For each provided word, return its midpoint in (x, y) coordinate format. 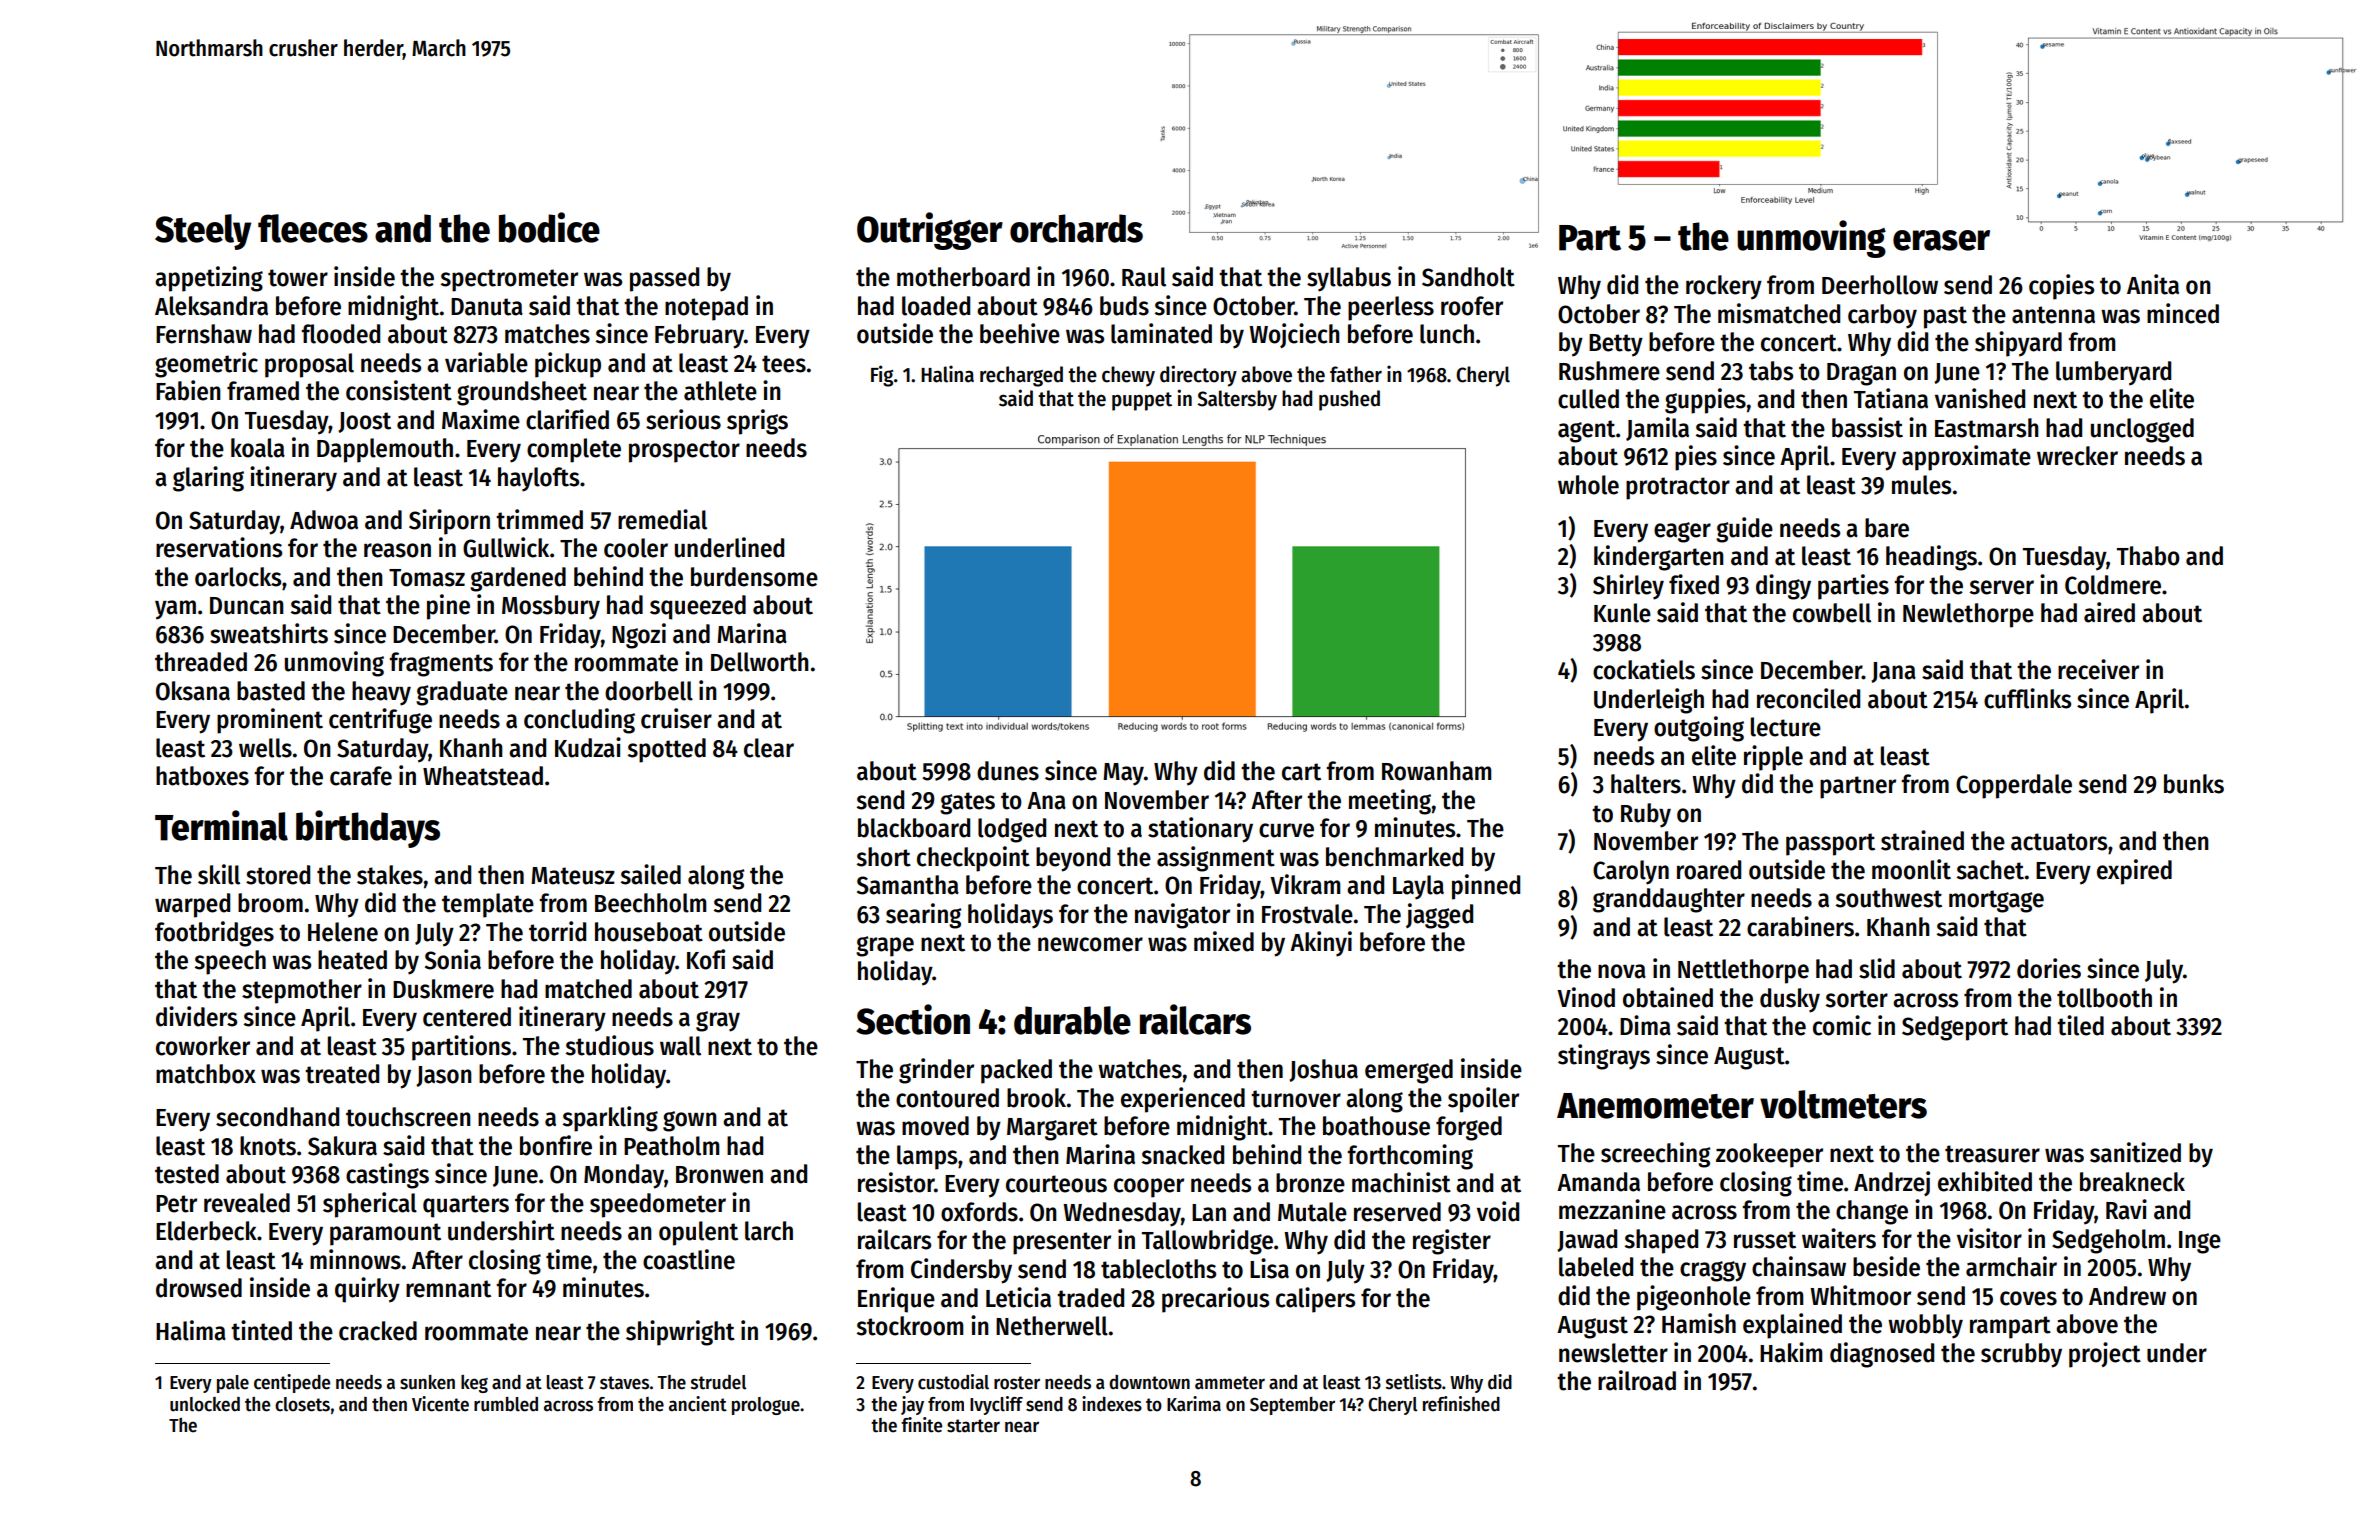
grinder (936, 1071)
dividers (196, 1016)
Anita (2153, 284)
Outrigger (930, 231)
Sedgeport (1955, 1028)
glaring (208, 479)
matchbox (206, 1074)
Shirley (1628, 587)
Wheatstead (483, 776)
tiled (2080, 1025)
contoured (947, 1098)
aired (2109, 612)
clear (769, 748)
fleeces (313, 228)
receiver (2098, 669)
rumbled (506, 1404)
